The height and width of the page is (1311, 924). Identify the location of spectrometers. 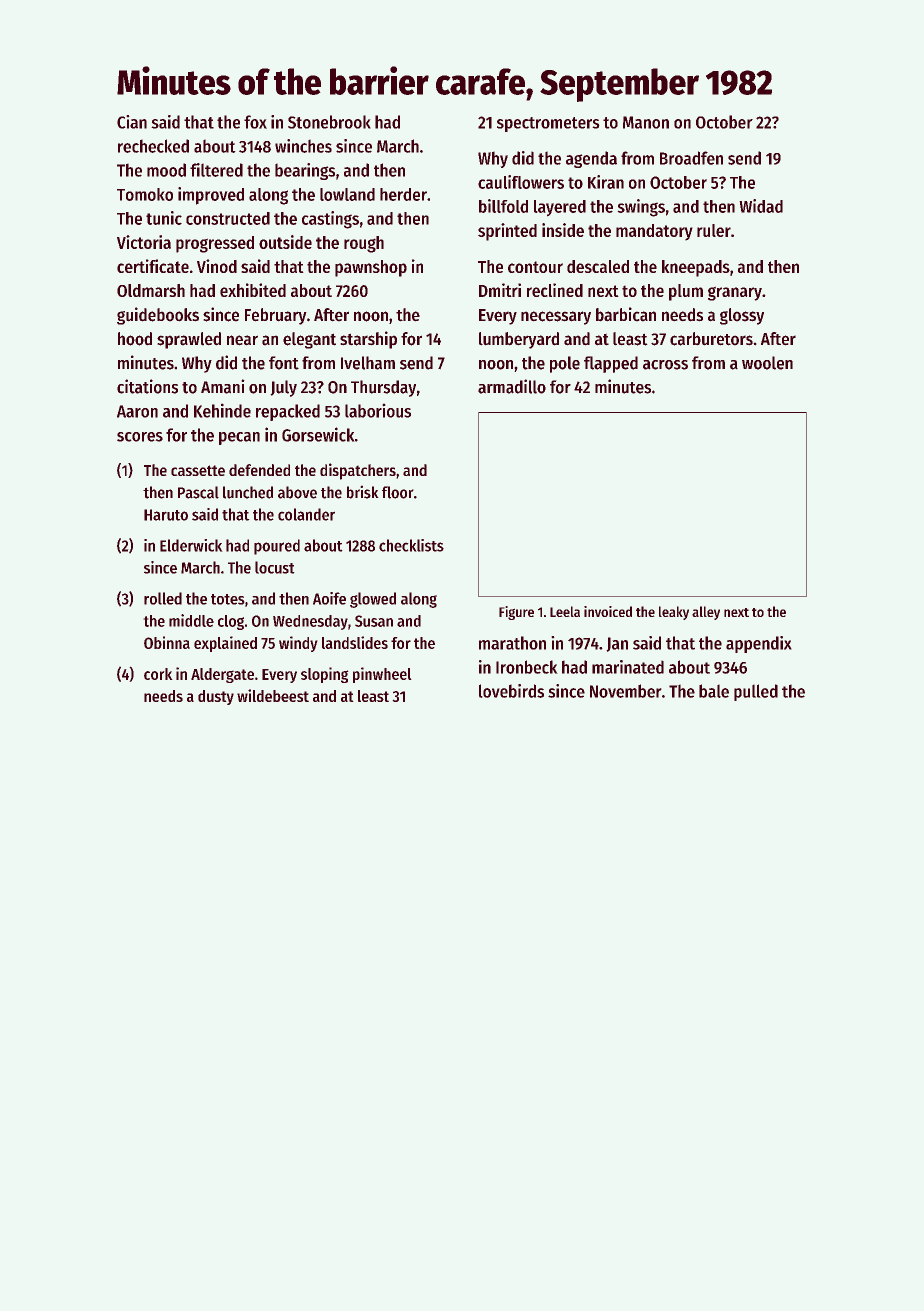
(548, 124).
